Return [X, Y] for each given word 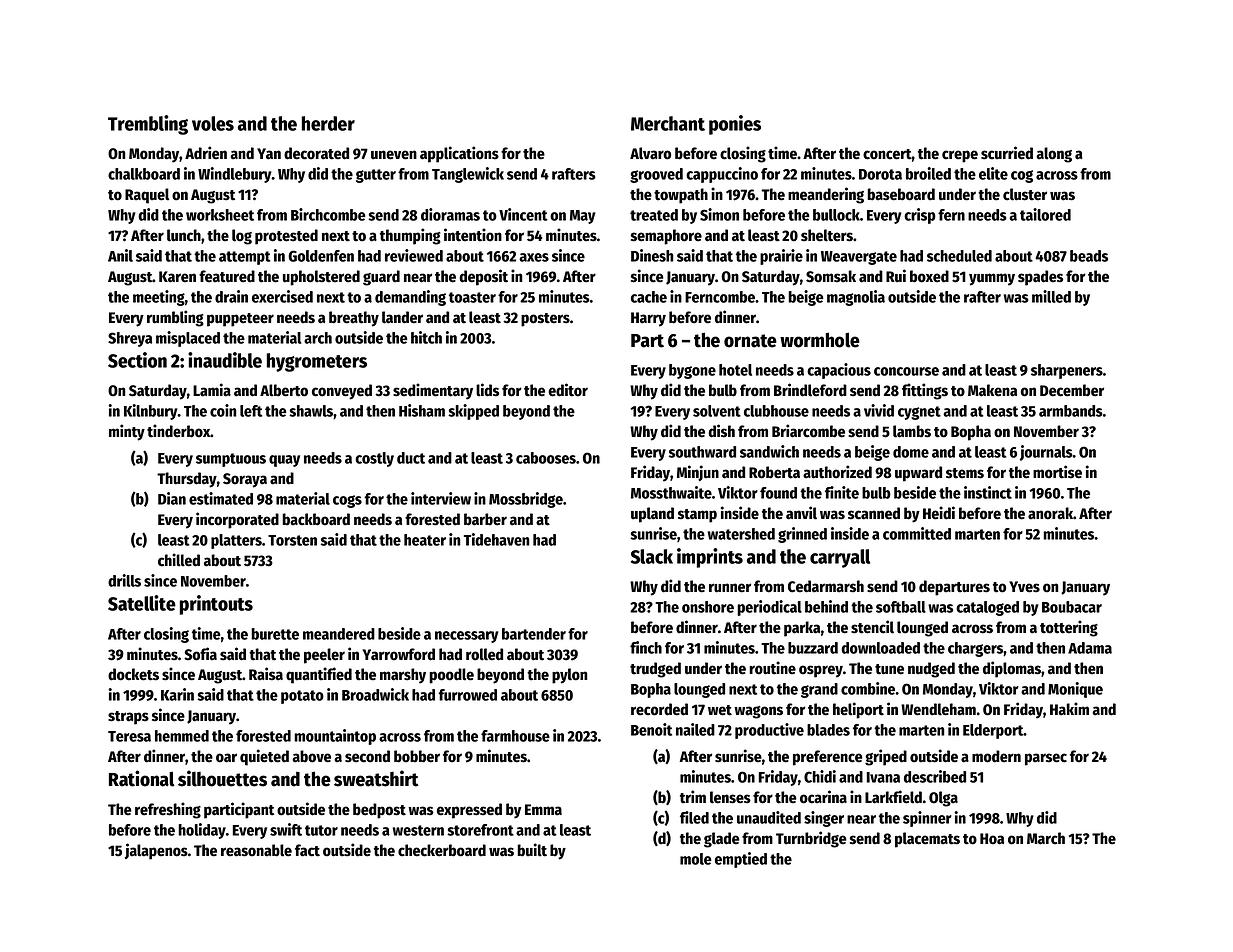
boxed [929, 276]
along [1054, 155]
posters [545, 320]
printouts [216, 605]
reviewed [414, 255]
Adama [1090, 648]
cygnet [919, 413]
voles [213, 123]
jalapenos [156, 851]
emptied [741, 860]
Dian [172, 498]
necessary [467, 637]
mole [696, 859]
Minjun [698, 473]
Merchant [668, 123]
